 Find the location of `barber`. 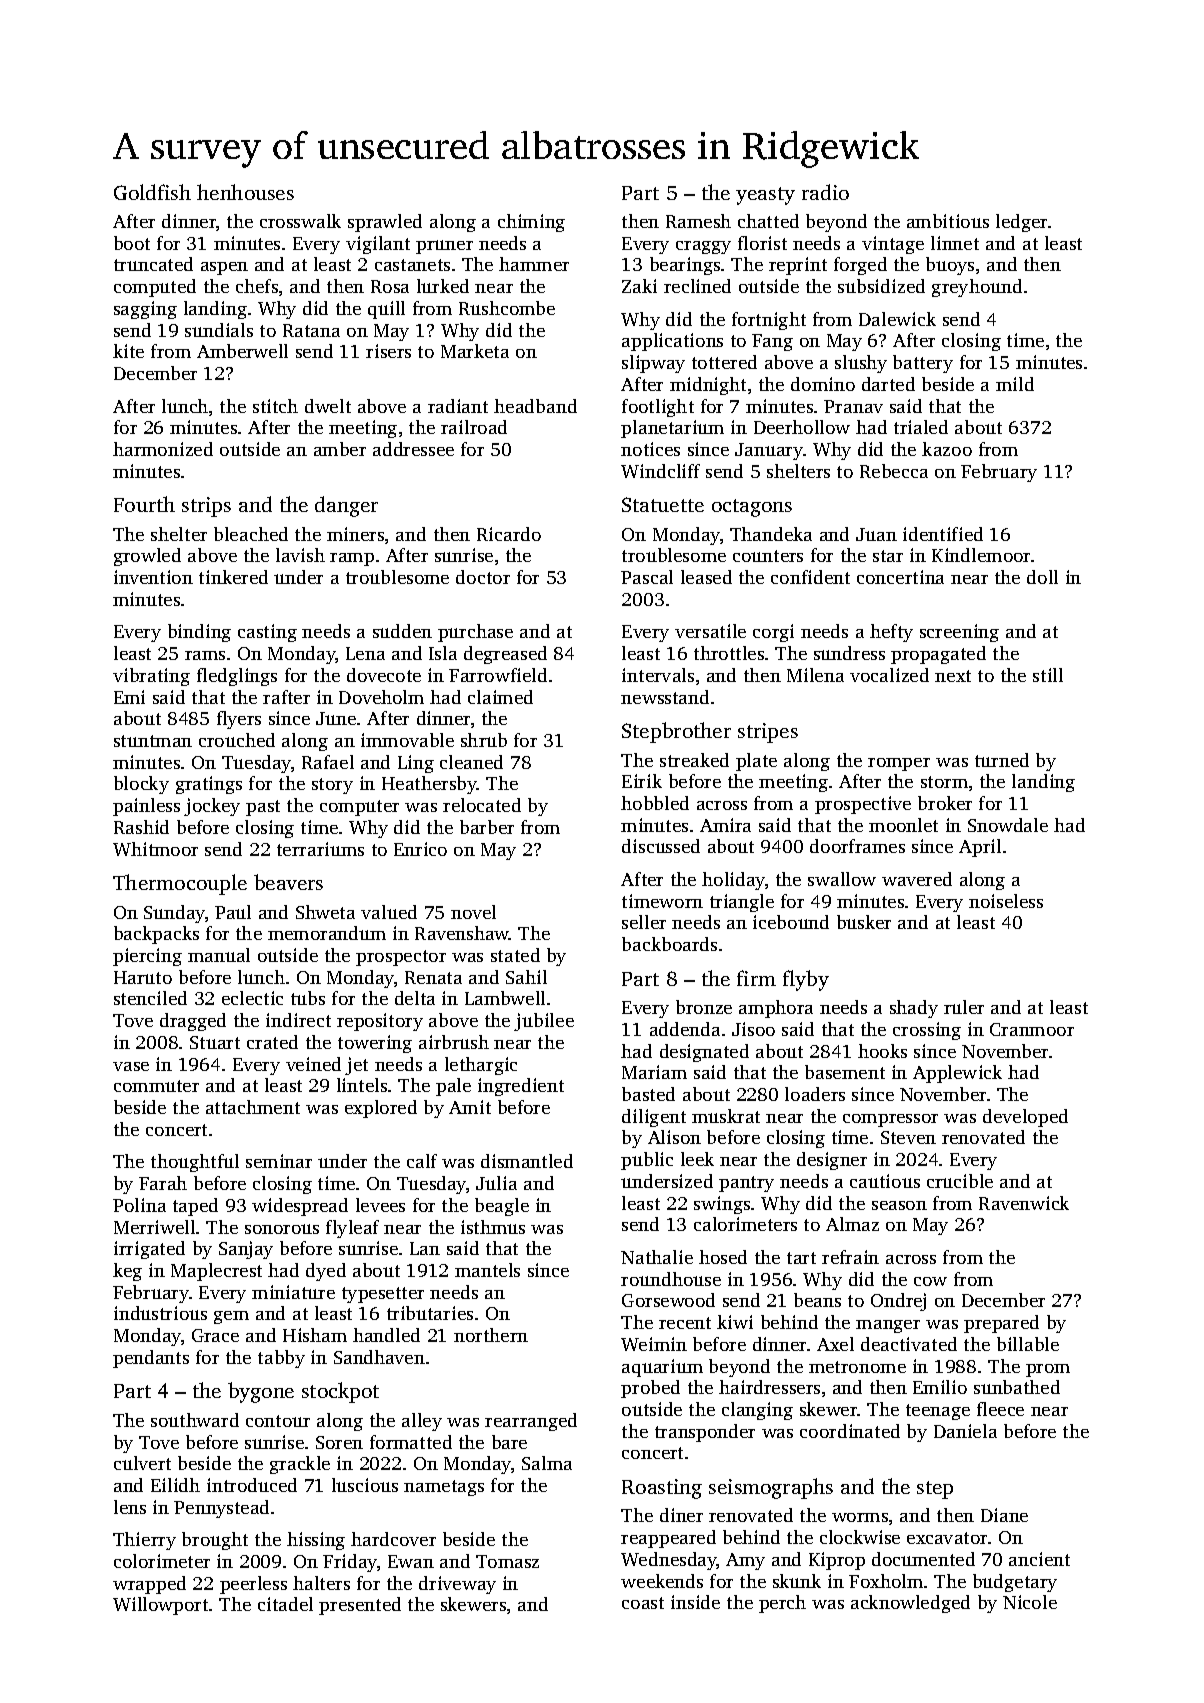

barber is located at coordinates (487, 827).
